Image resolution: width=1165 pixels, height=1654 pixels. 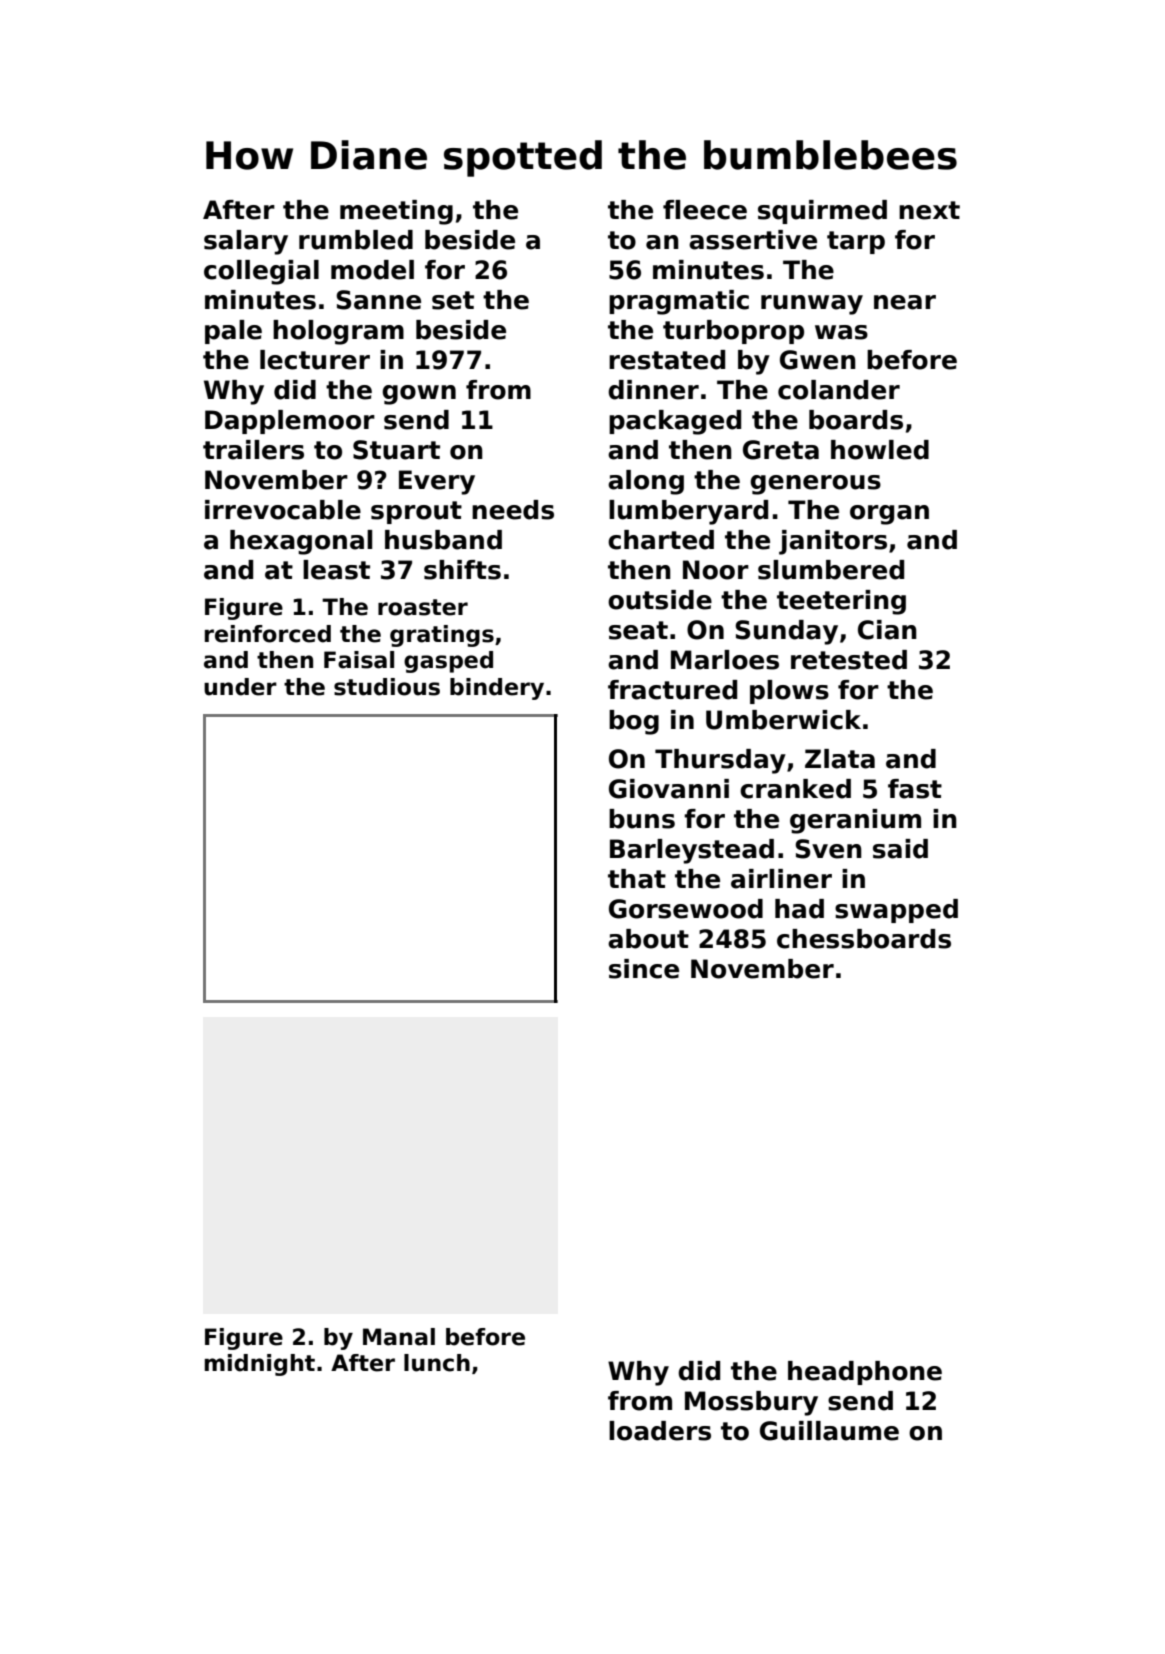 I want to click on fleece, so click(x=705, y=210).
